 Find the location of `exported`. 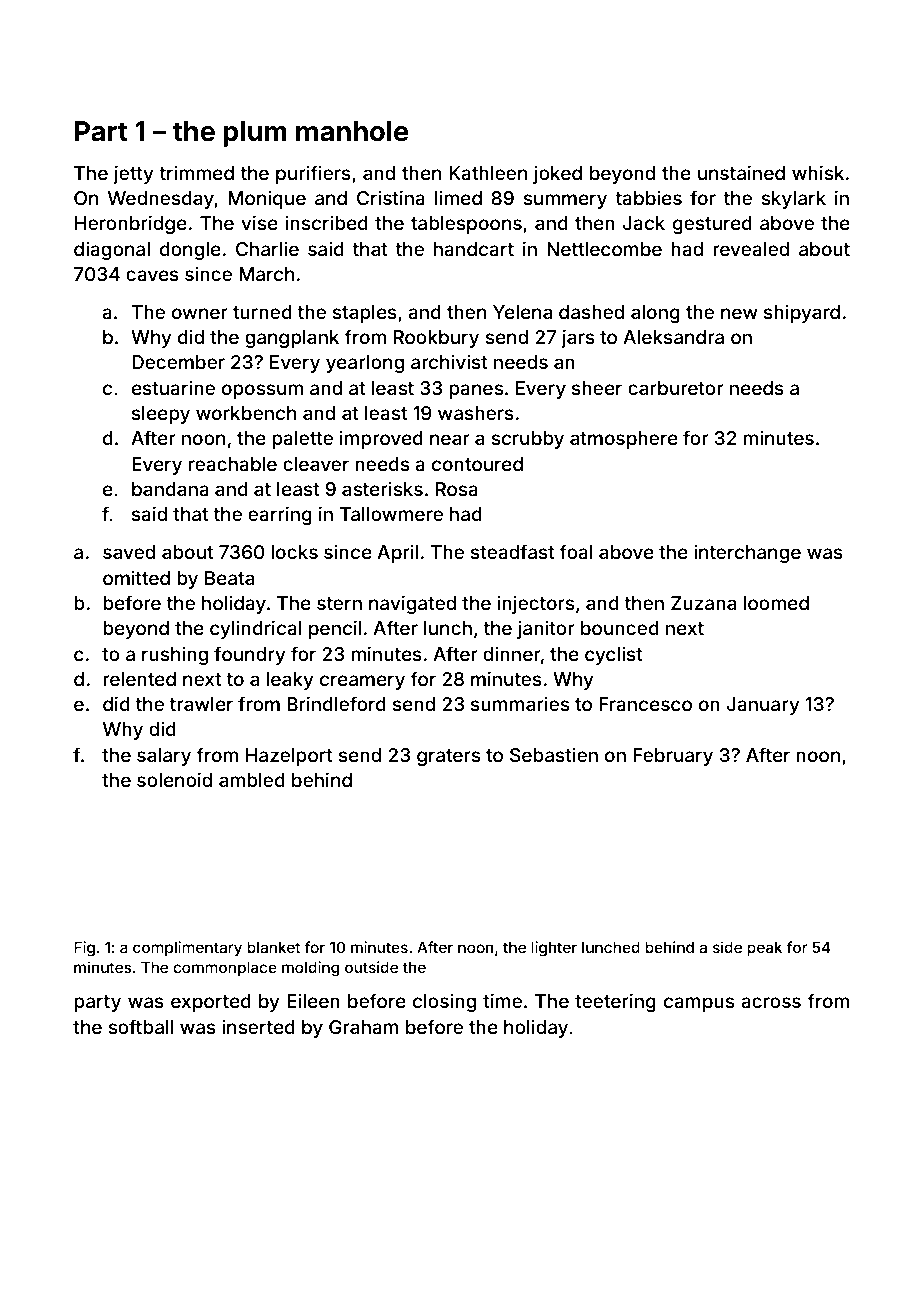

exported is located at coordinates (211, 1003).
